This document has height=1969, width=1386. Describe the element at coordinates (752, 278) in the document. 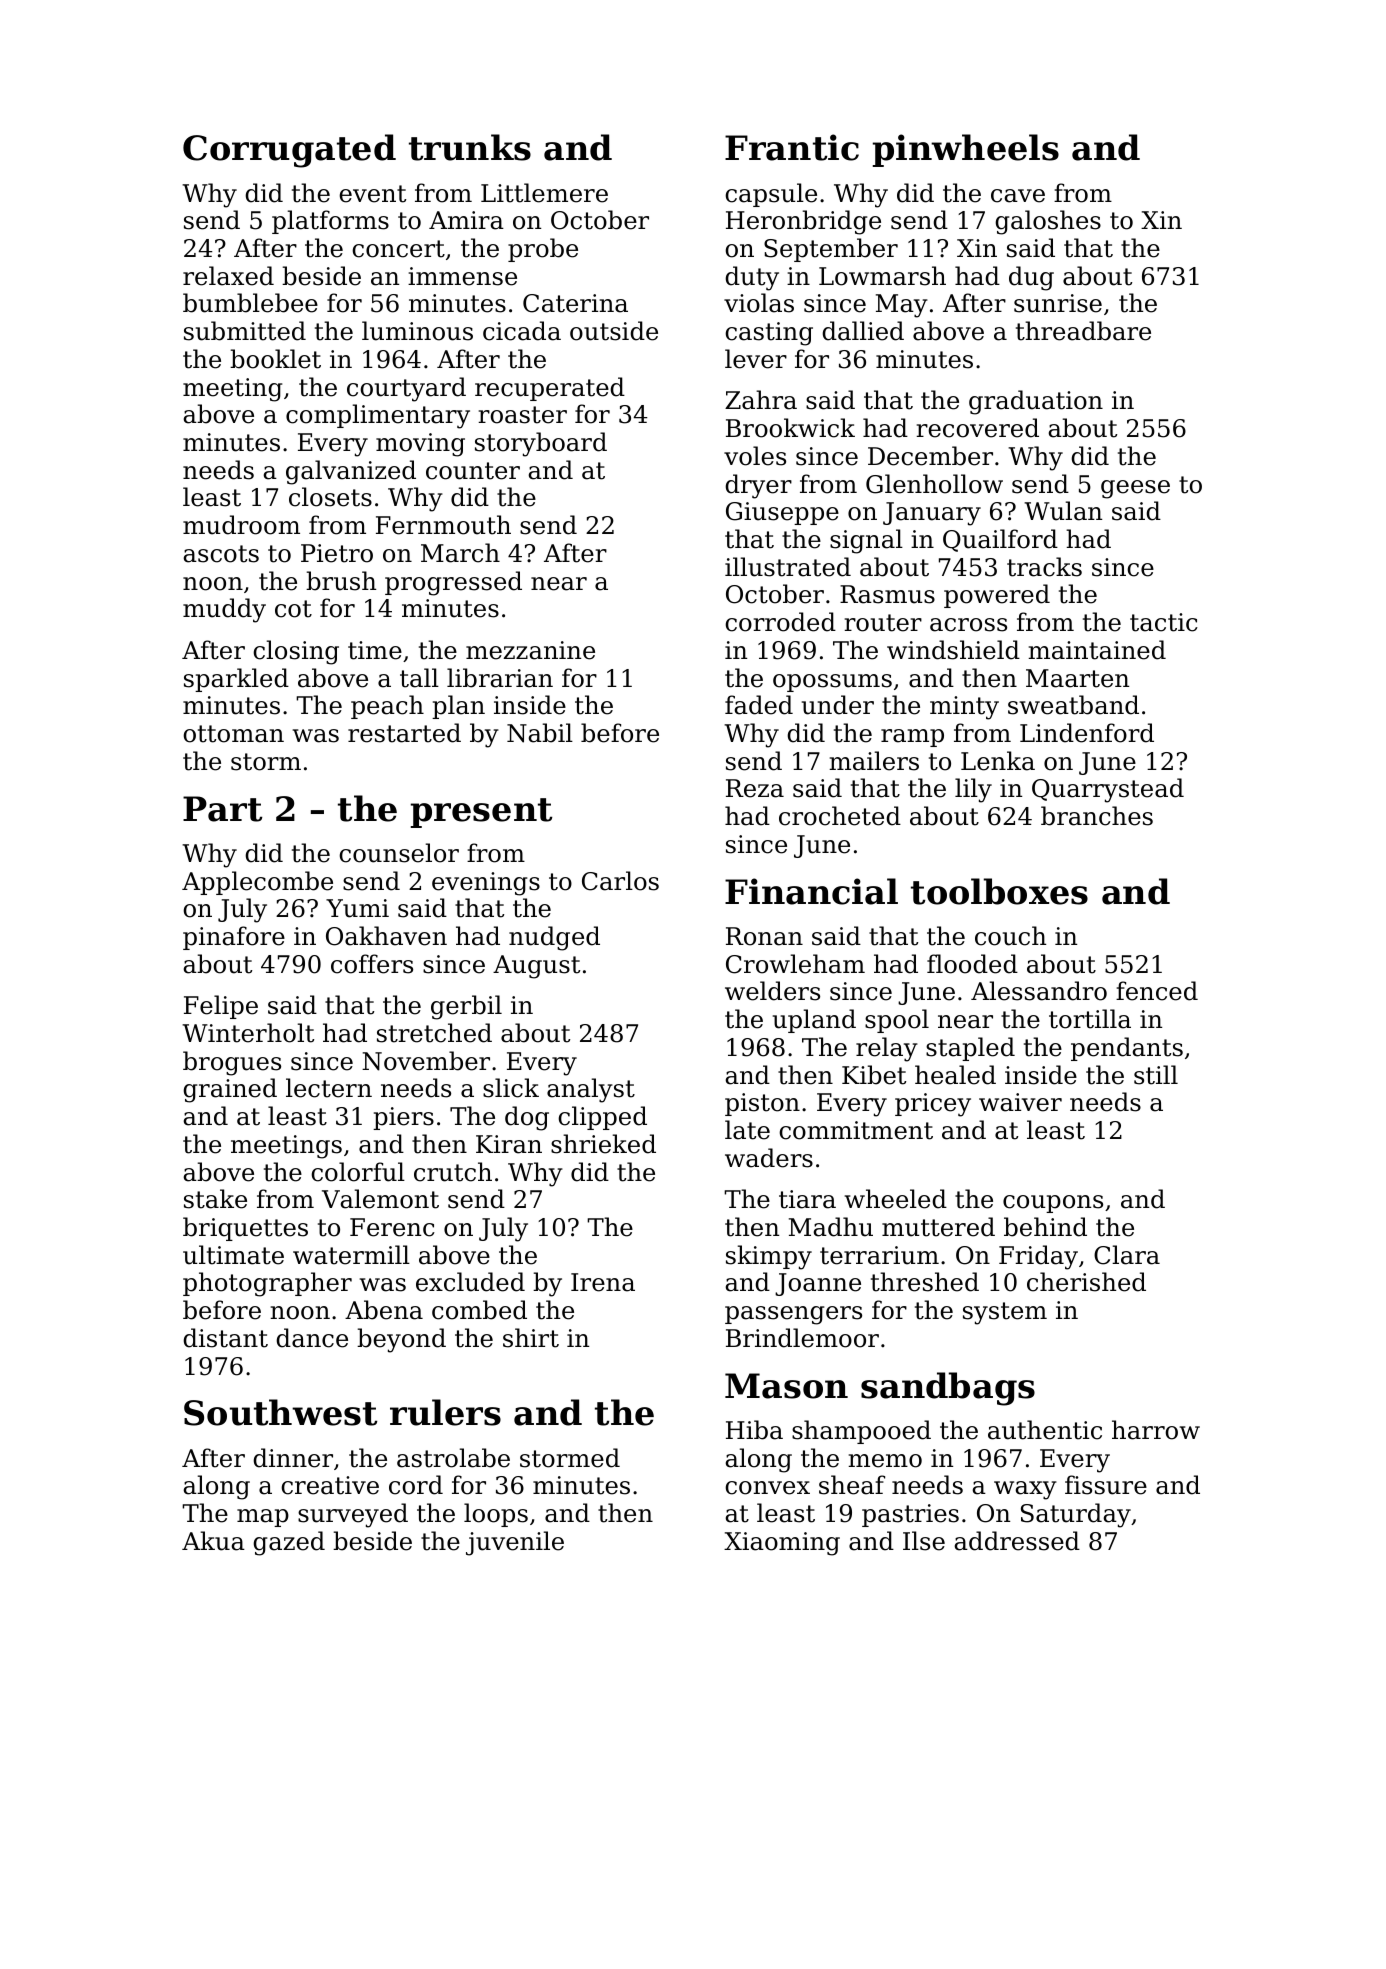

I see `duty` at that location.
